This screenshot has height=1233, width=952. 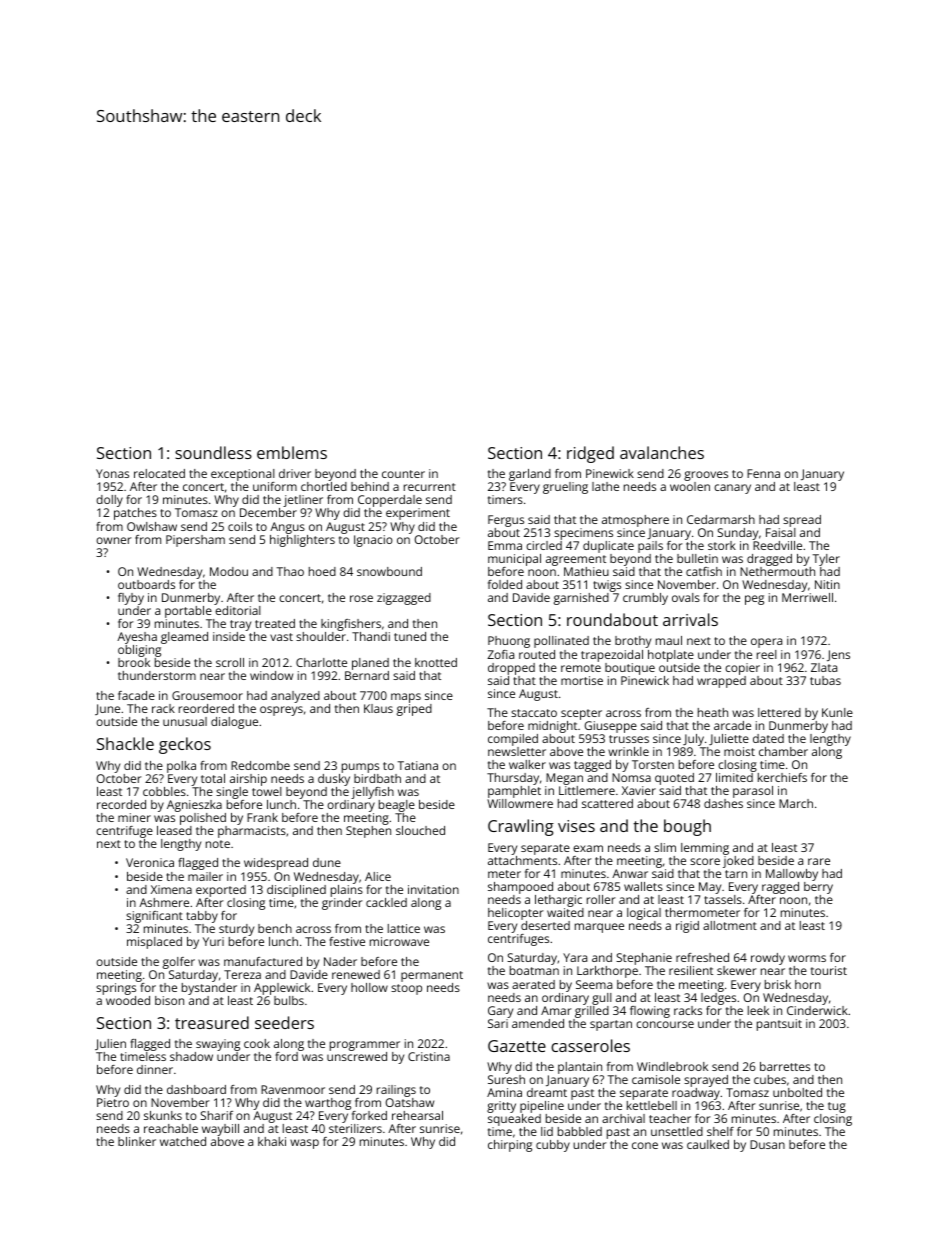 What do you see at coordinates (112, 473) in the screenshot?
I see `Yonas` at bounding box center [112, 473].
